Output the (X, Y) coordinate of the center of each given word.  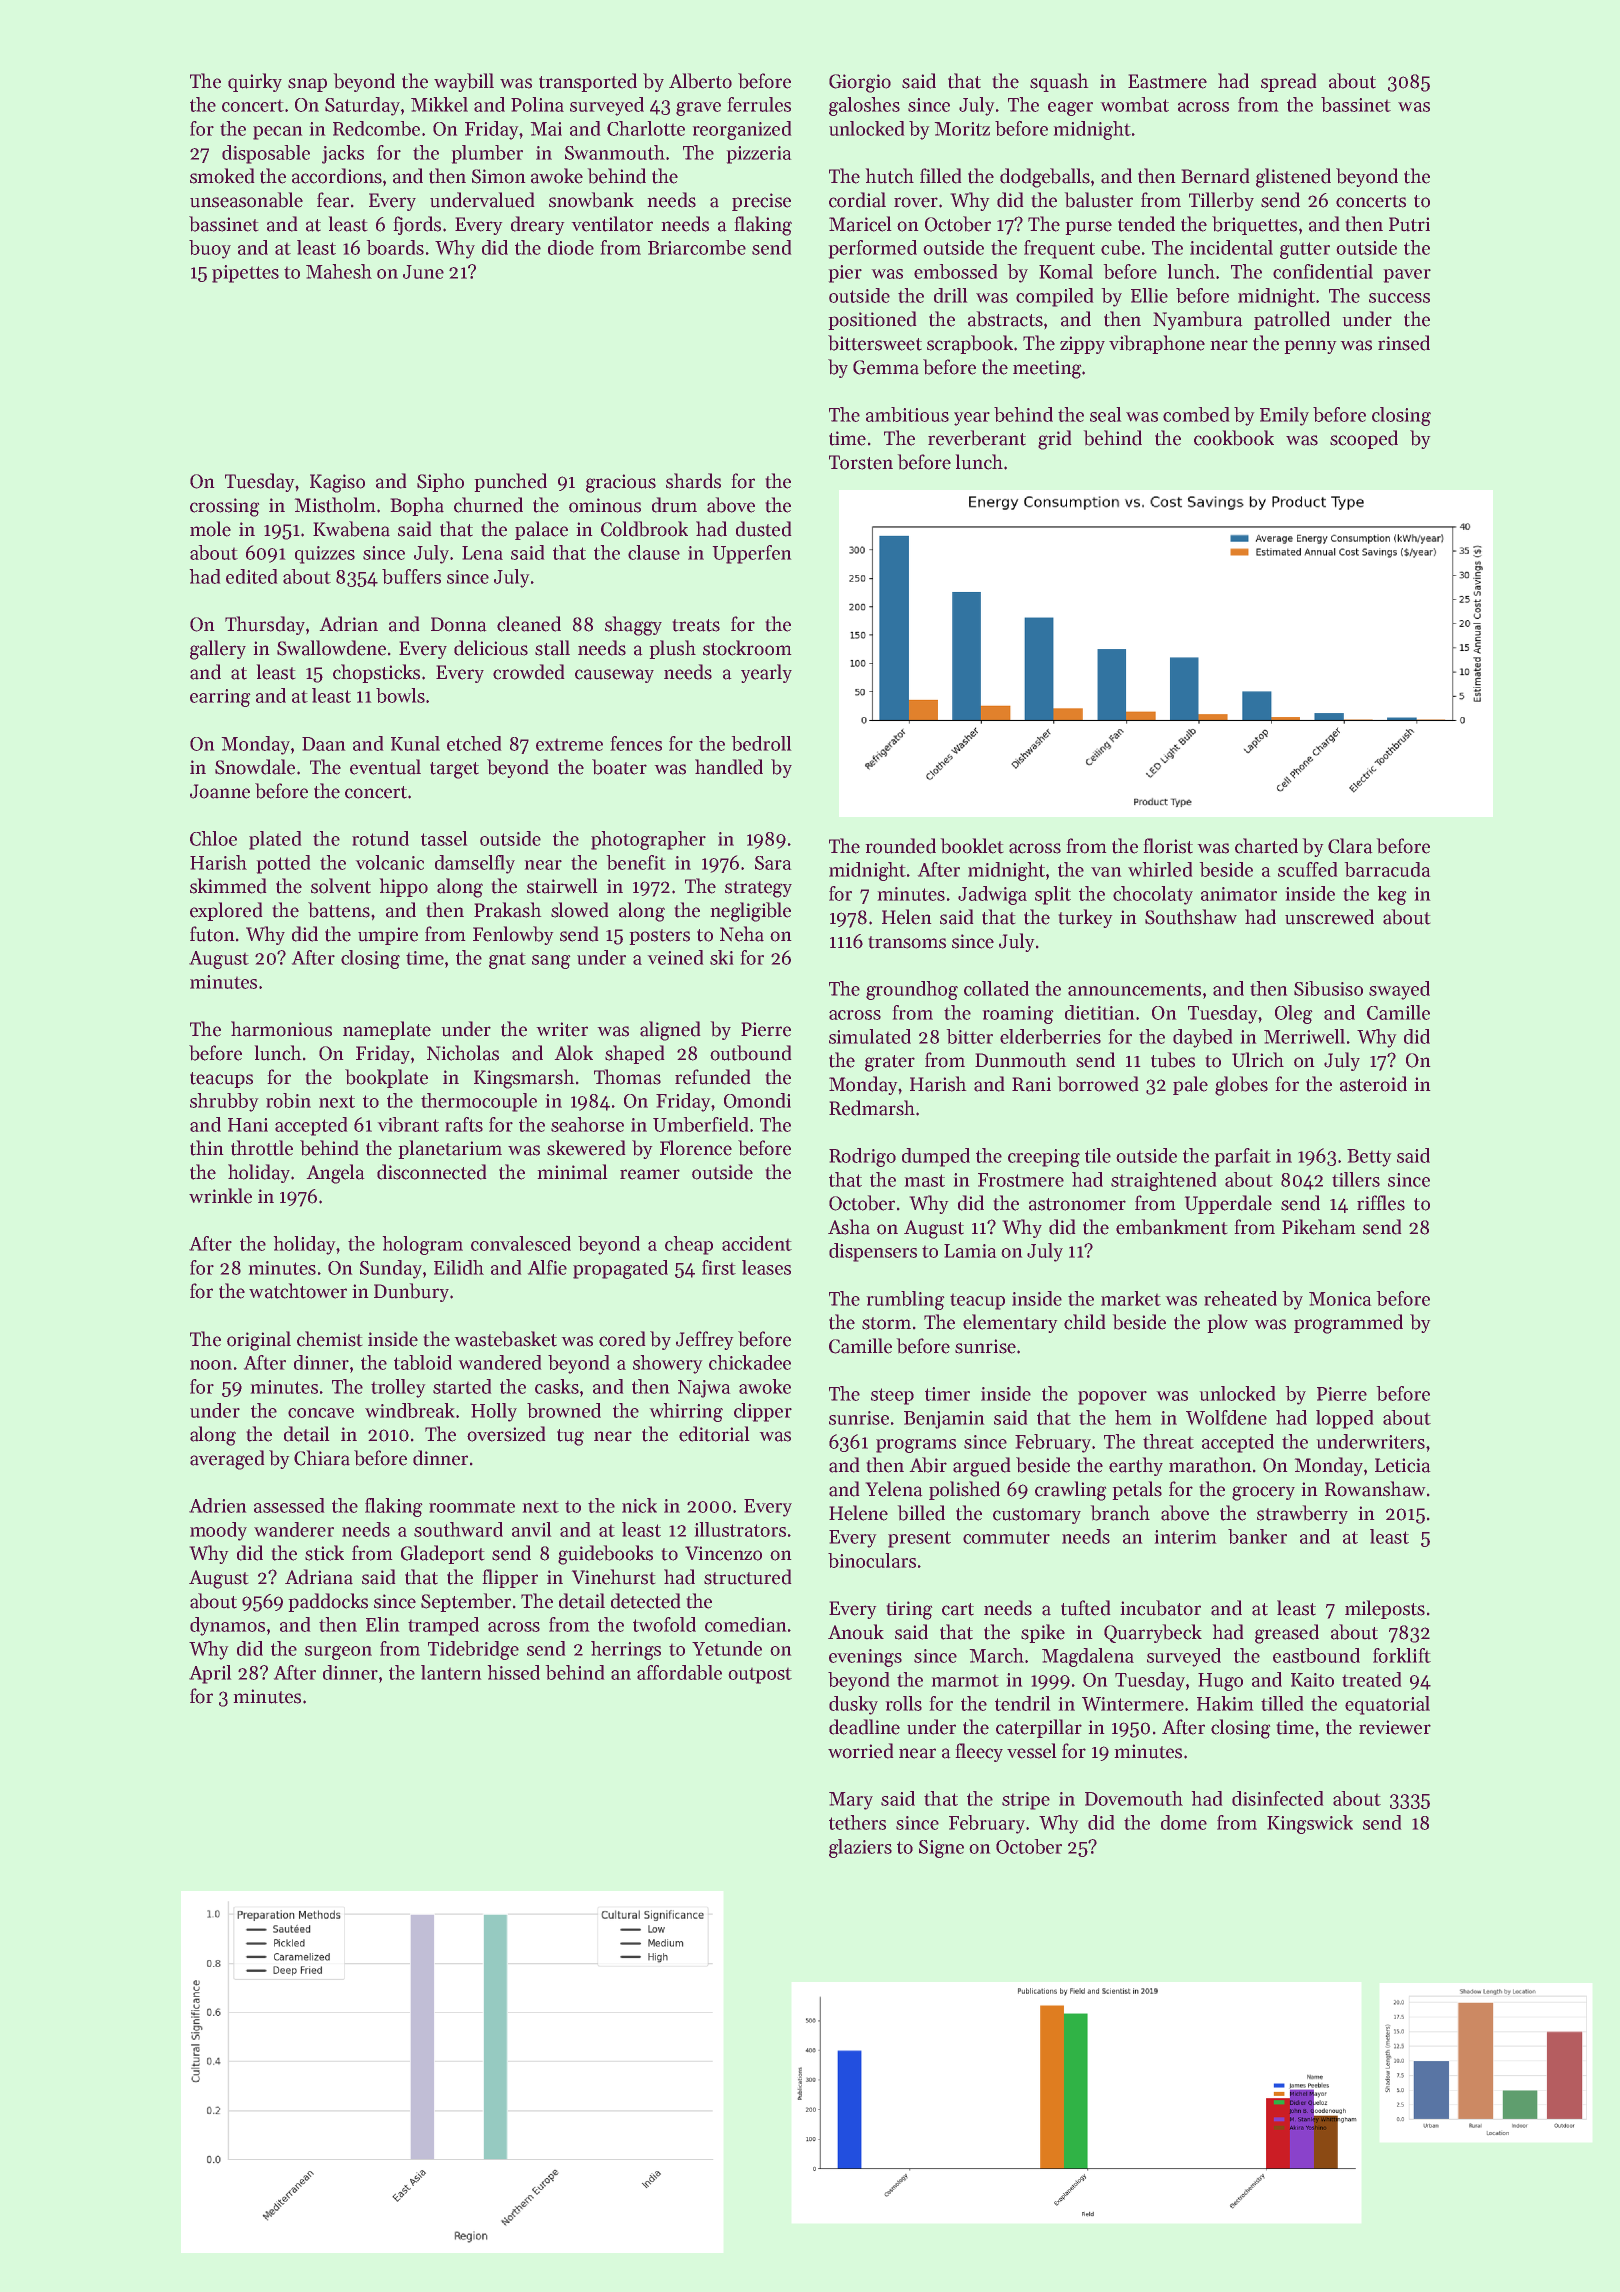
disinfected (1278, 1798)
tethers (857, 1822)
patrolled (1292, 320)
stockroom (747, 648)
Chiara (322, 1458)
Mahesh (339, 271)
